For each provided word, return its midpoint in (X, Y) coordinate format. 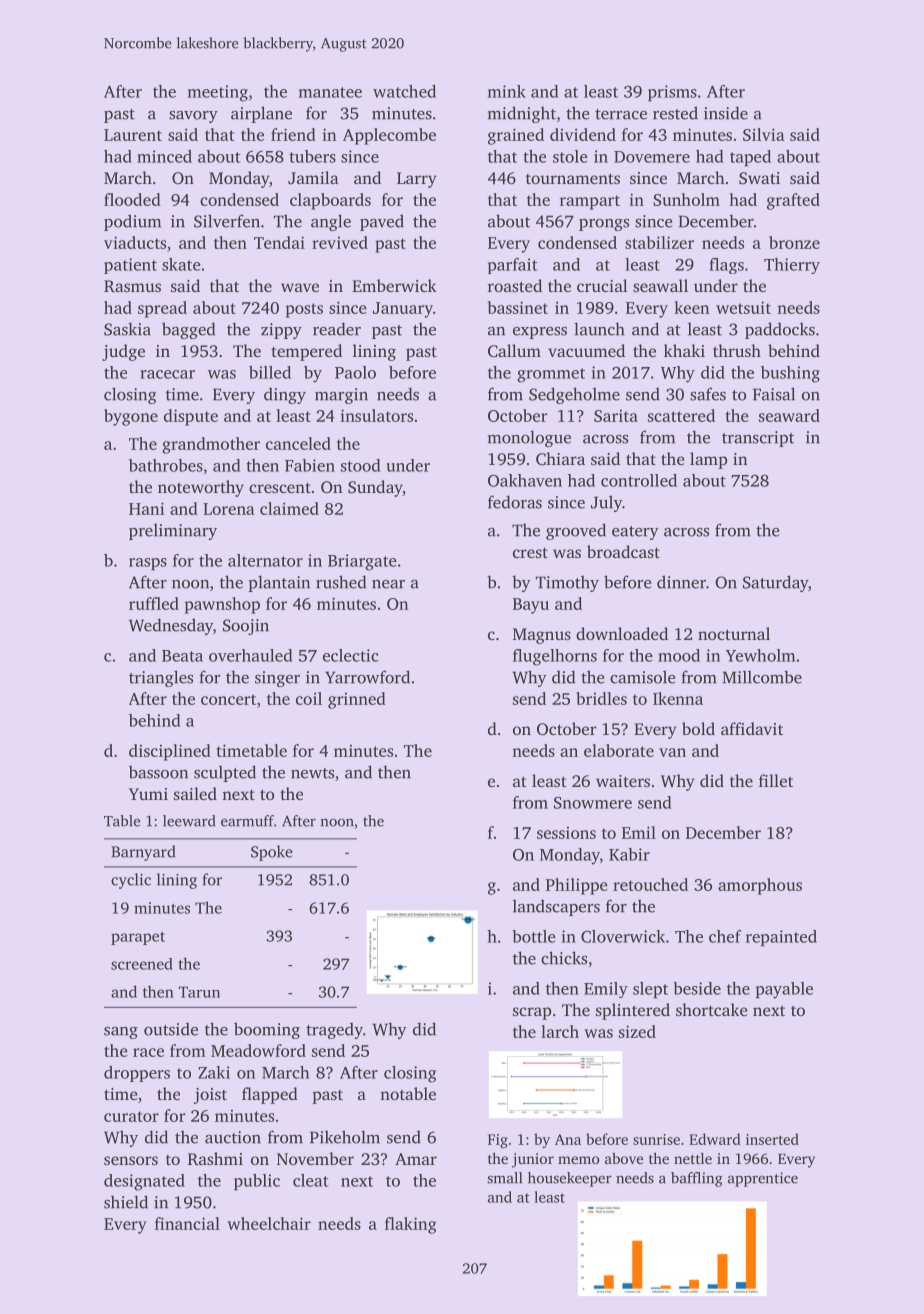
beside (697, 988)
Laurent (133, 135)
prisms (672, 93)
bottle (534, 936)
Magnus (542, 636)
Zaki (214, 1072)
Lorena (229, 509)
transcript (758, 439)
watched (404, 91)
